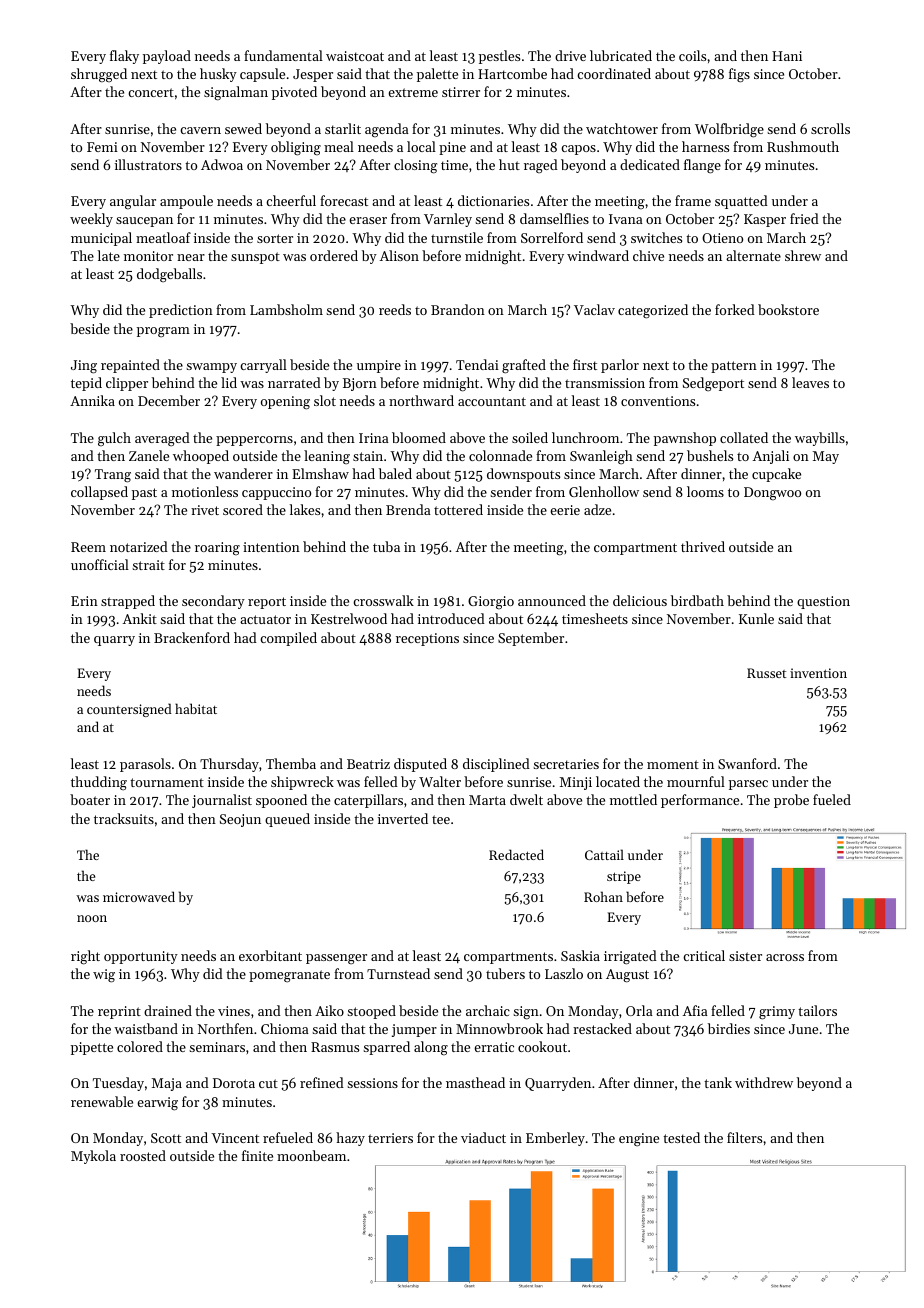 This page has height=1308, width=924. Describe the element at coordinates (386, 546) in the page. I see `tuba` at that location.
